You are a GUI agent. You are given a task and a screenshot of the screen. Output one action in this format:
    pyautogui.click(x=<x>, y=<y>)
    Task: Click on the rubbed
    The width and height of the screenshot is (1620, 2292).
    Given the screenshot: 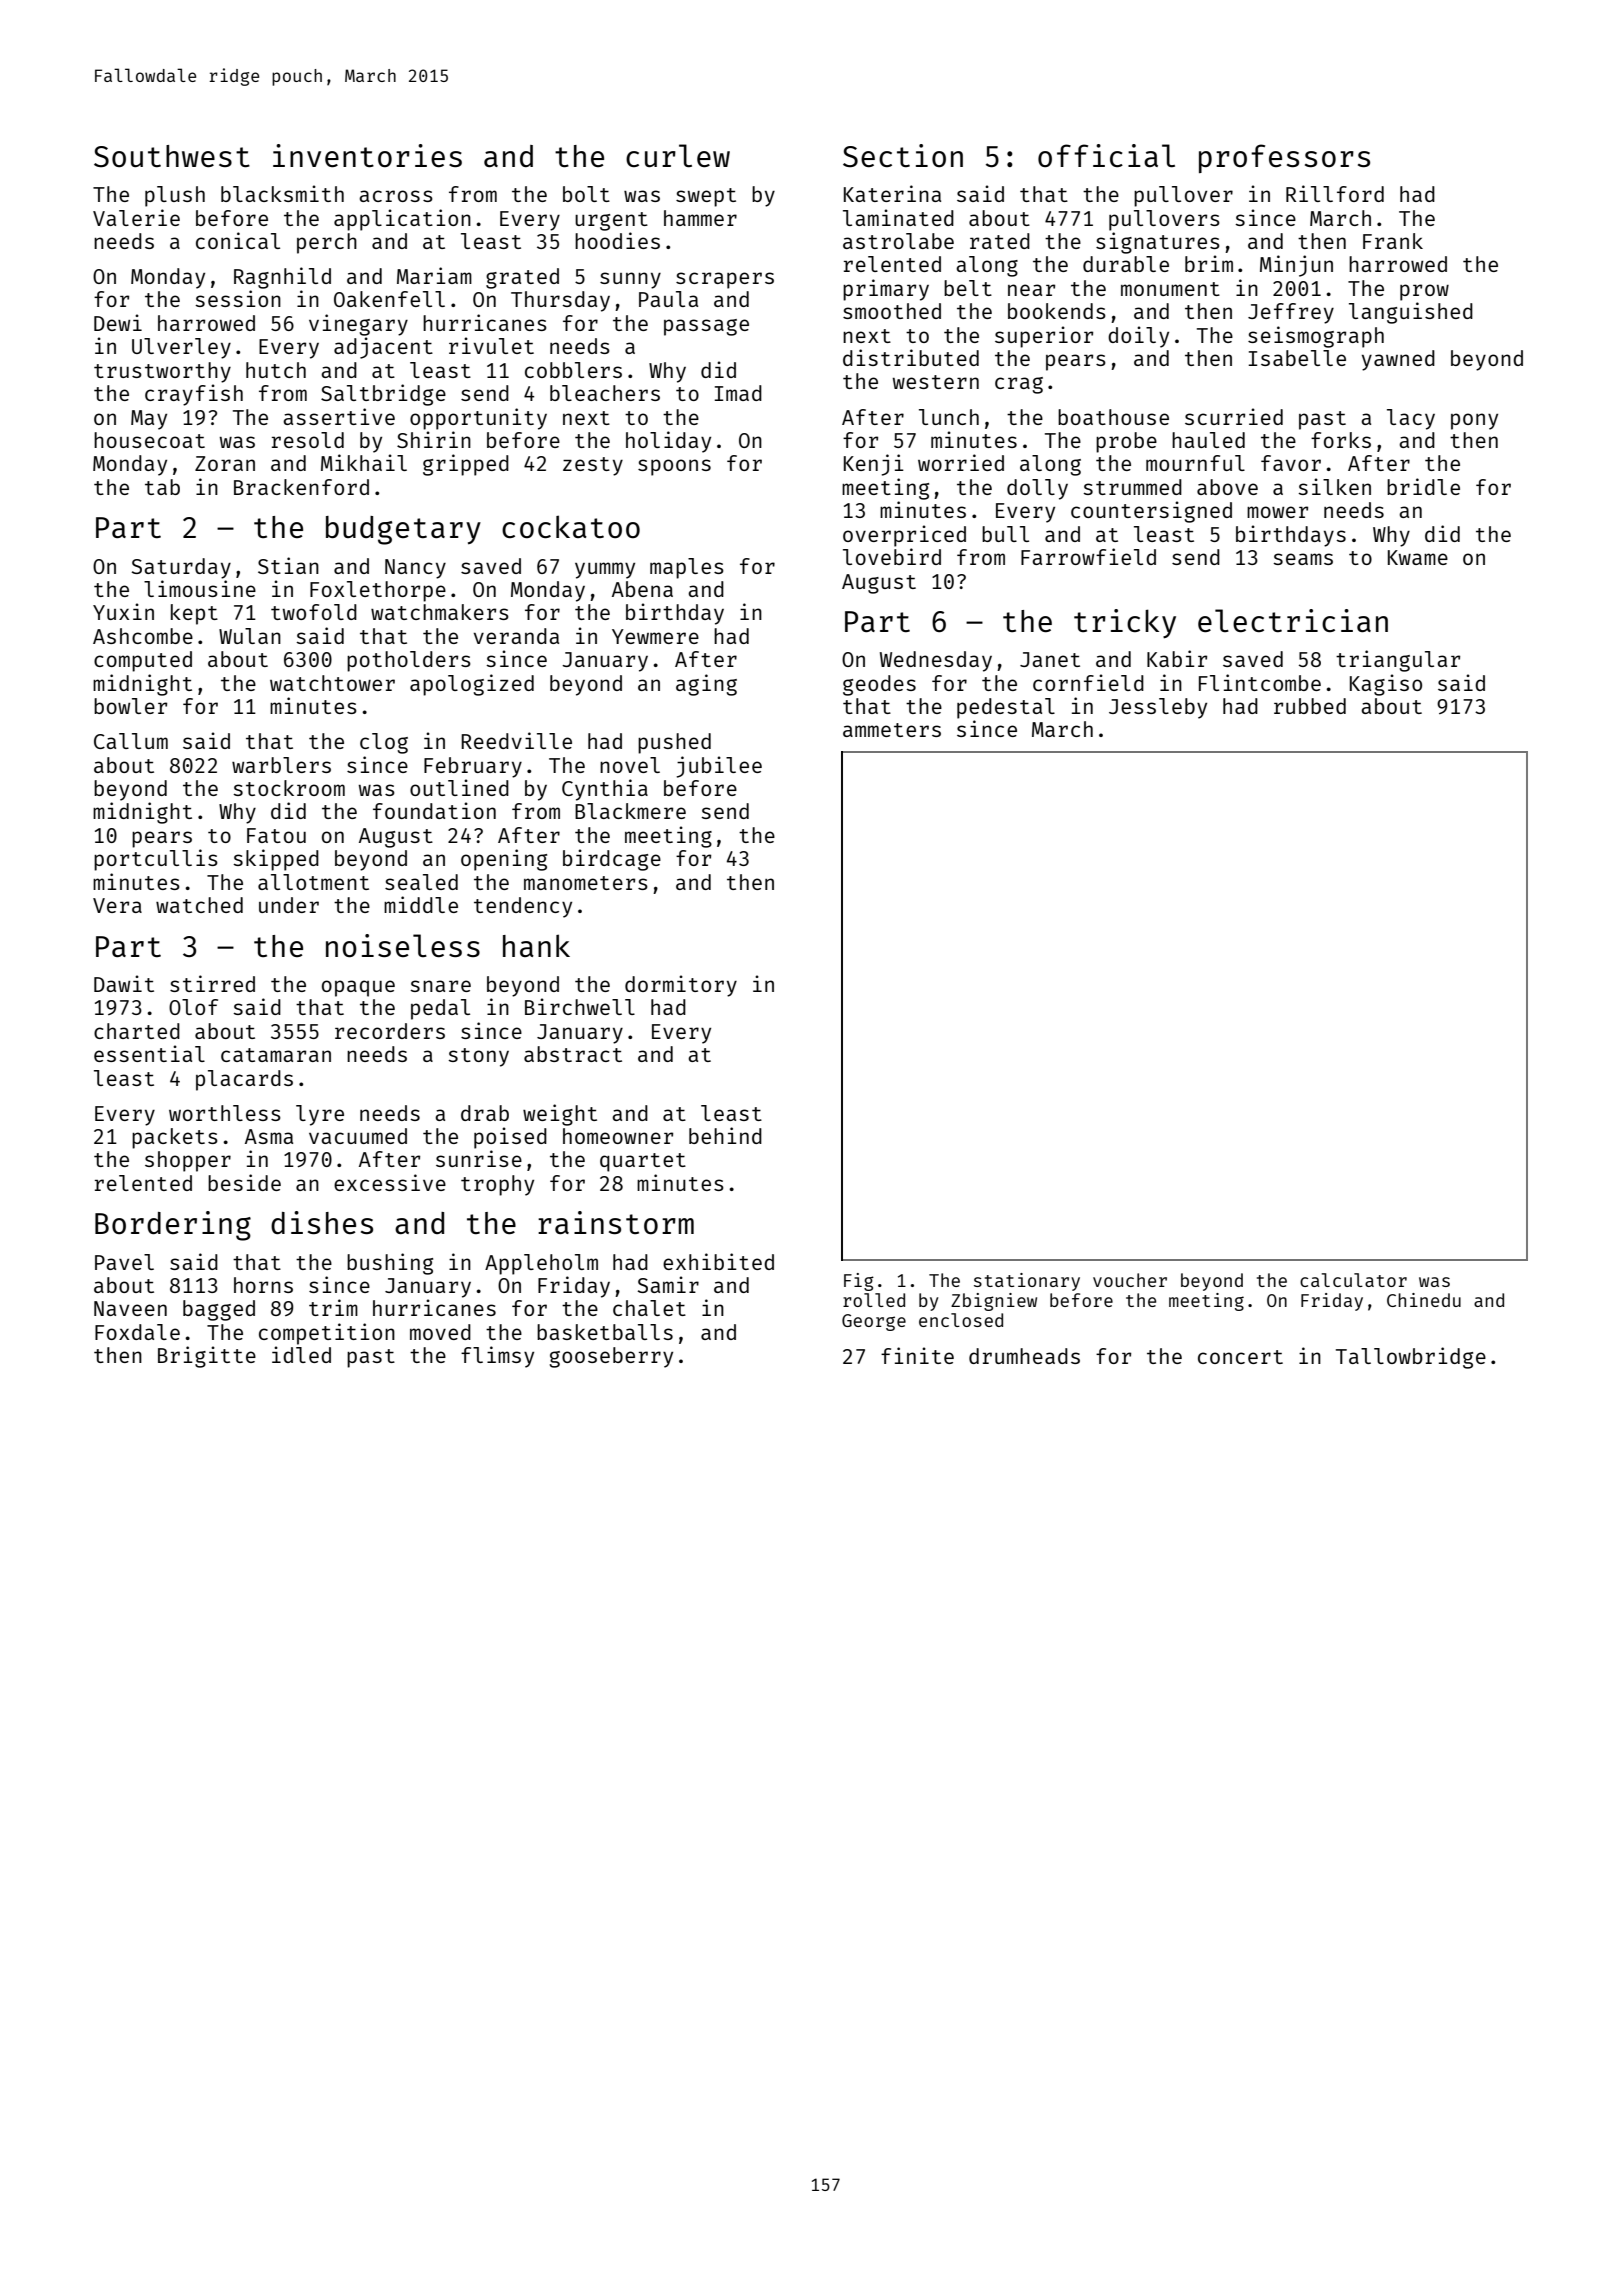 What is the action you would take?
    pyautogui.click(x=1310, y=706)
